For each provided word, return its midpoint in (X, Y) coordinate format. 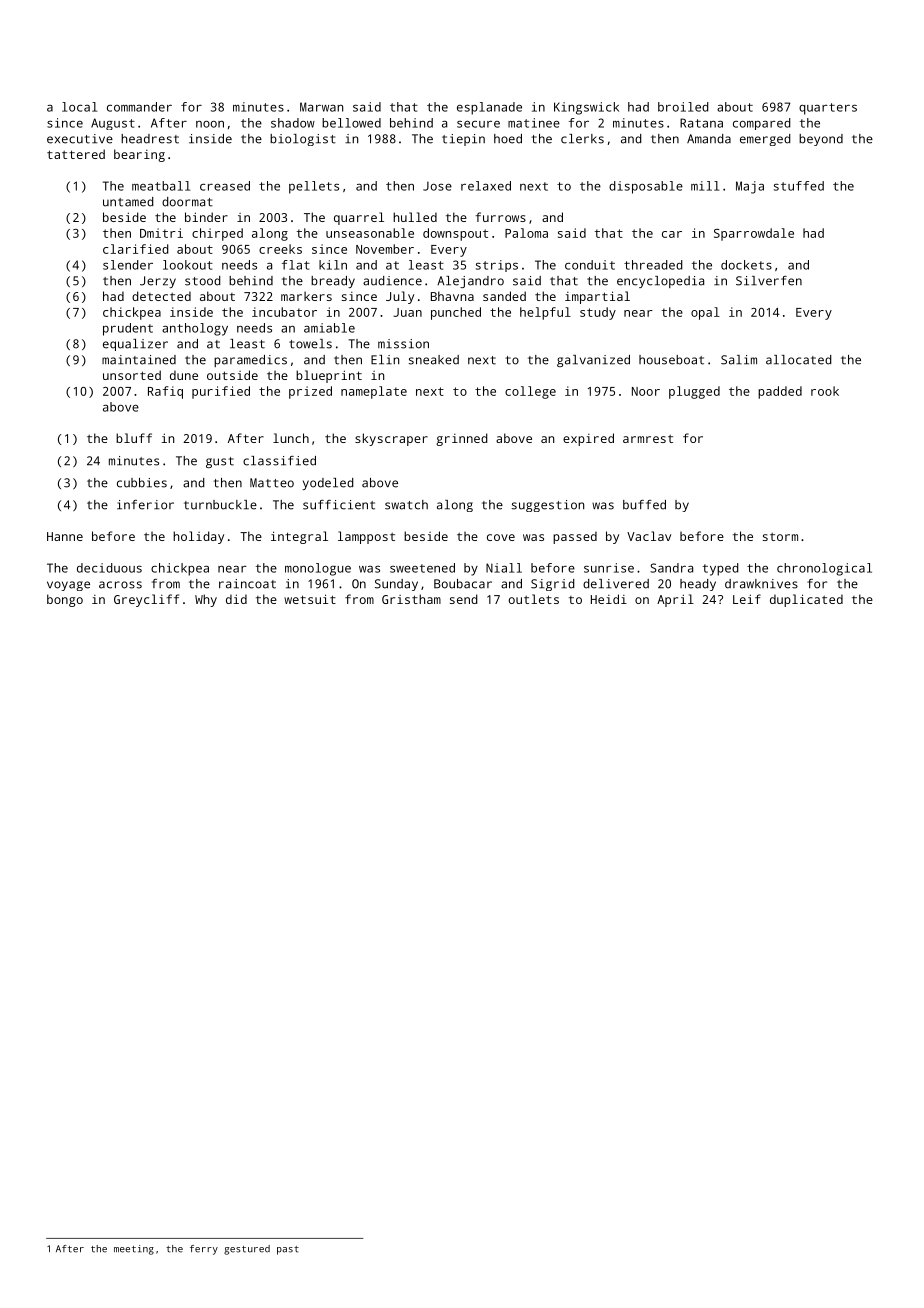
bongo (65, 600)
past (288, 1250)
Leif (747, 599)
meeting (134, 1250)
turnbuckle (220, 505)
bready (333, 282)
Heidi (609, 599)
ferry (204, 1250)
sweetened (422, 568)
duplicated (806, 600)
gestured (247, 1250)
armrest (648, 439)
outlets (533, 599)
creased (225, 186)
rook (825, 391)
